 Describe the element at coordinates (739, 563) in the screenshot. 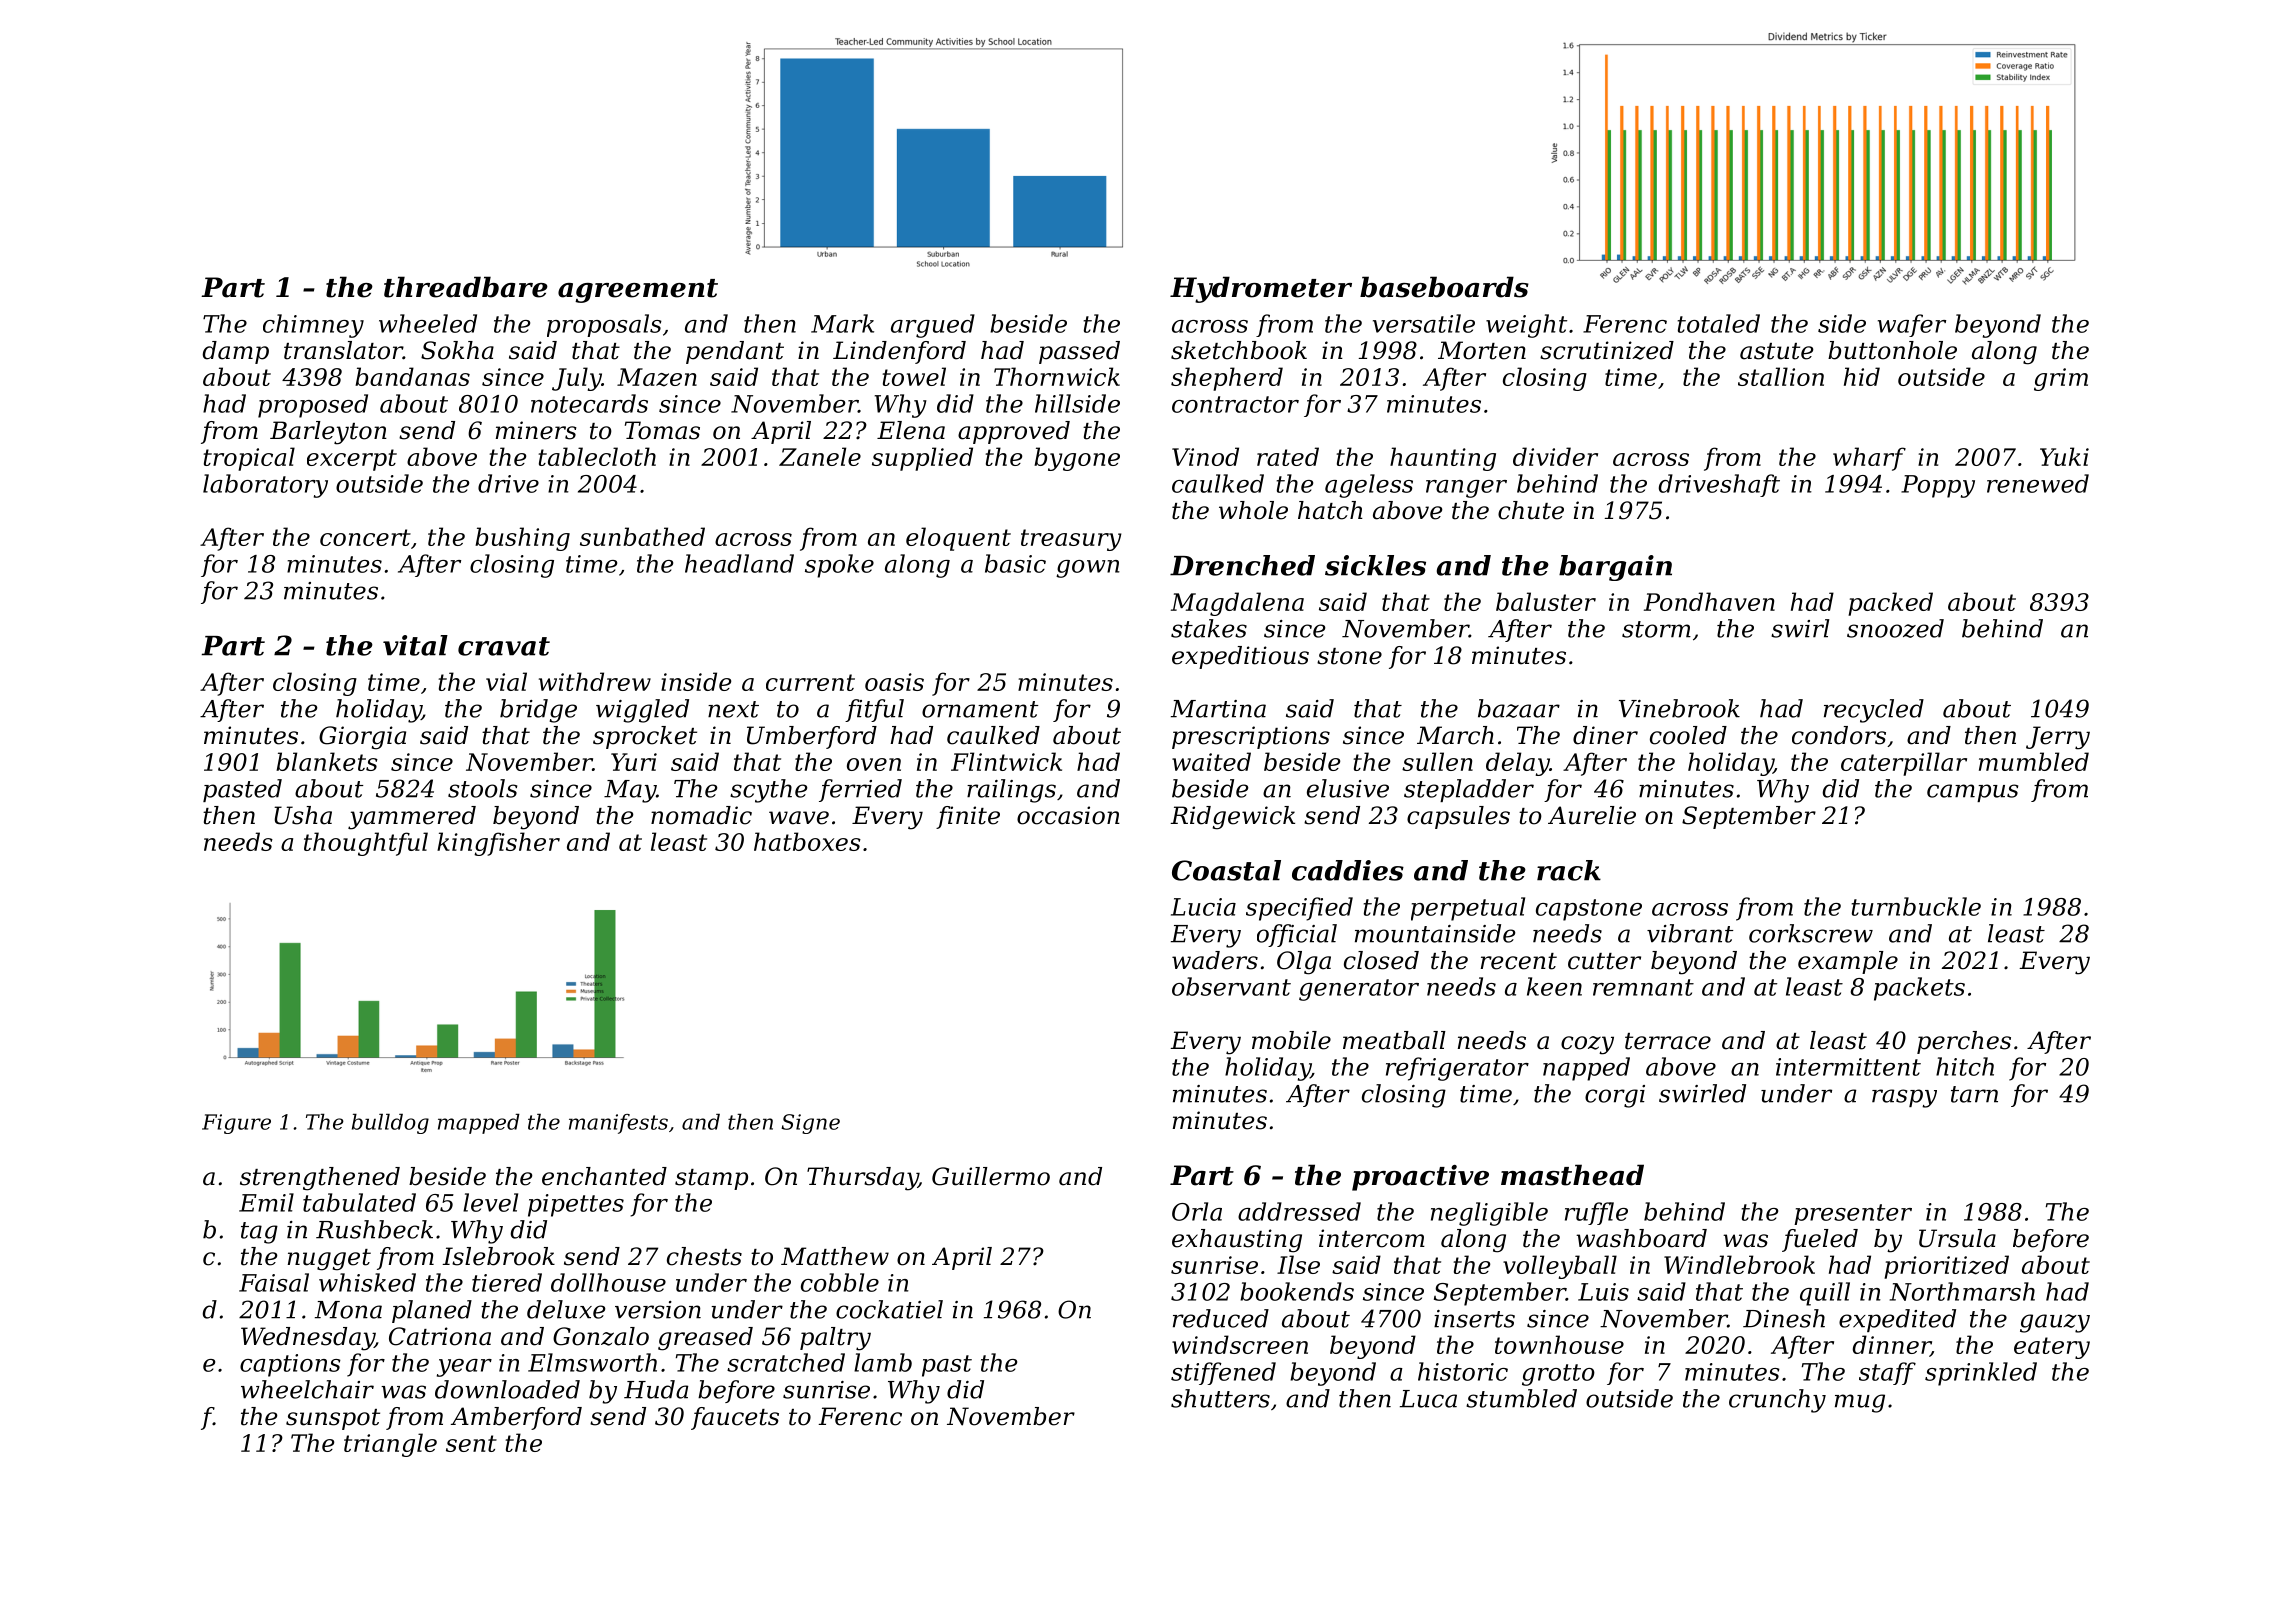

I see `headland` at that location.
